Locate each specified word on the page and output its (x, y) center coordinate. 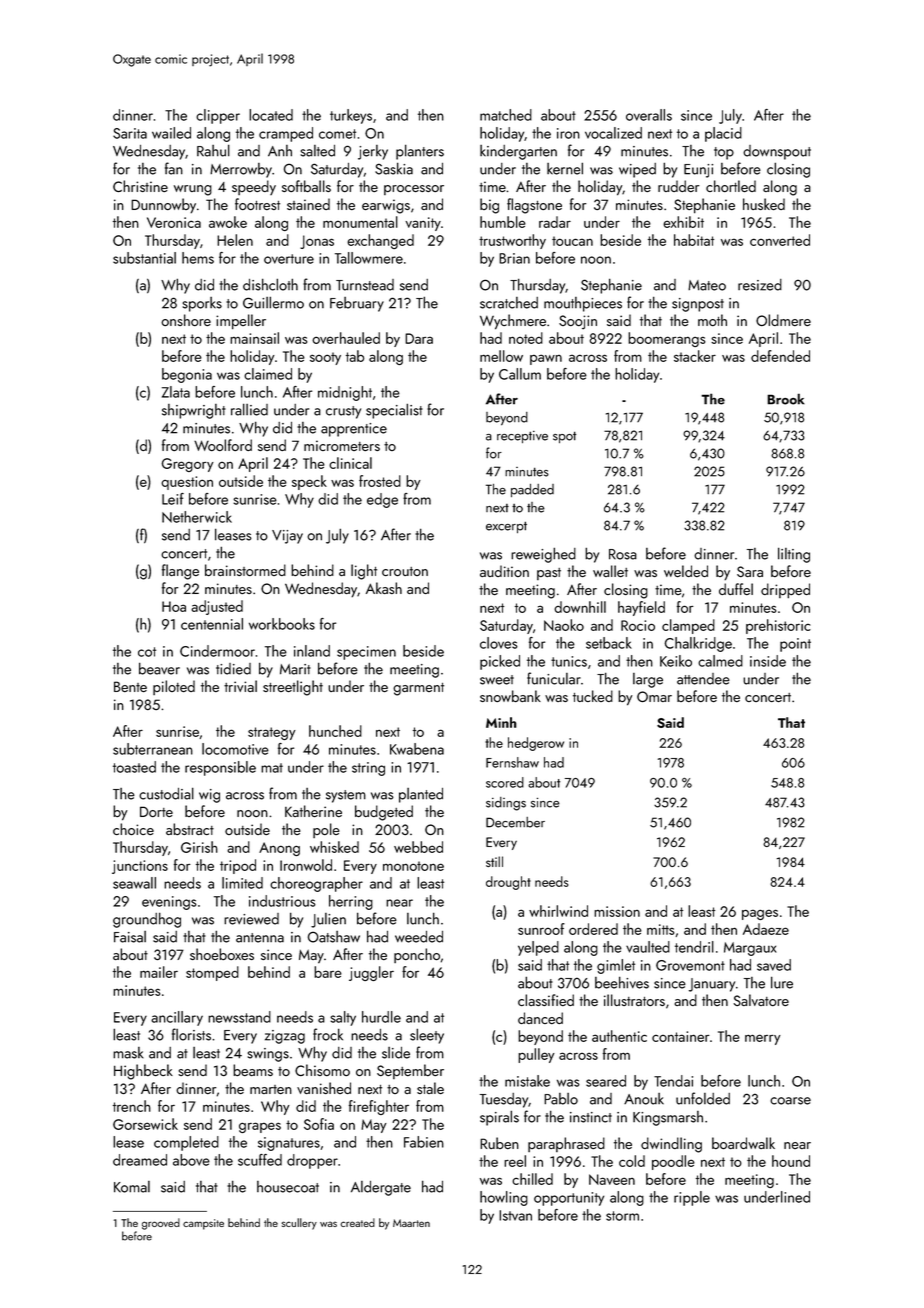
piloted (174, 687)
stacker (695, 356)
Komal (132, 1187)
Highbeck (143, 1072)
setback (609, 643)
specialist (394, 411)
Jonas (317, 242)
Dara (419, 338)
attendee (703, 679)
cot (147, 652)
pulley (536, 1055)
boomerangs (666, 339)
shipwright (194, 411)
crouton (405, 571)
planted (421, 795)
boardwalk (743, 1143)
